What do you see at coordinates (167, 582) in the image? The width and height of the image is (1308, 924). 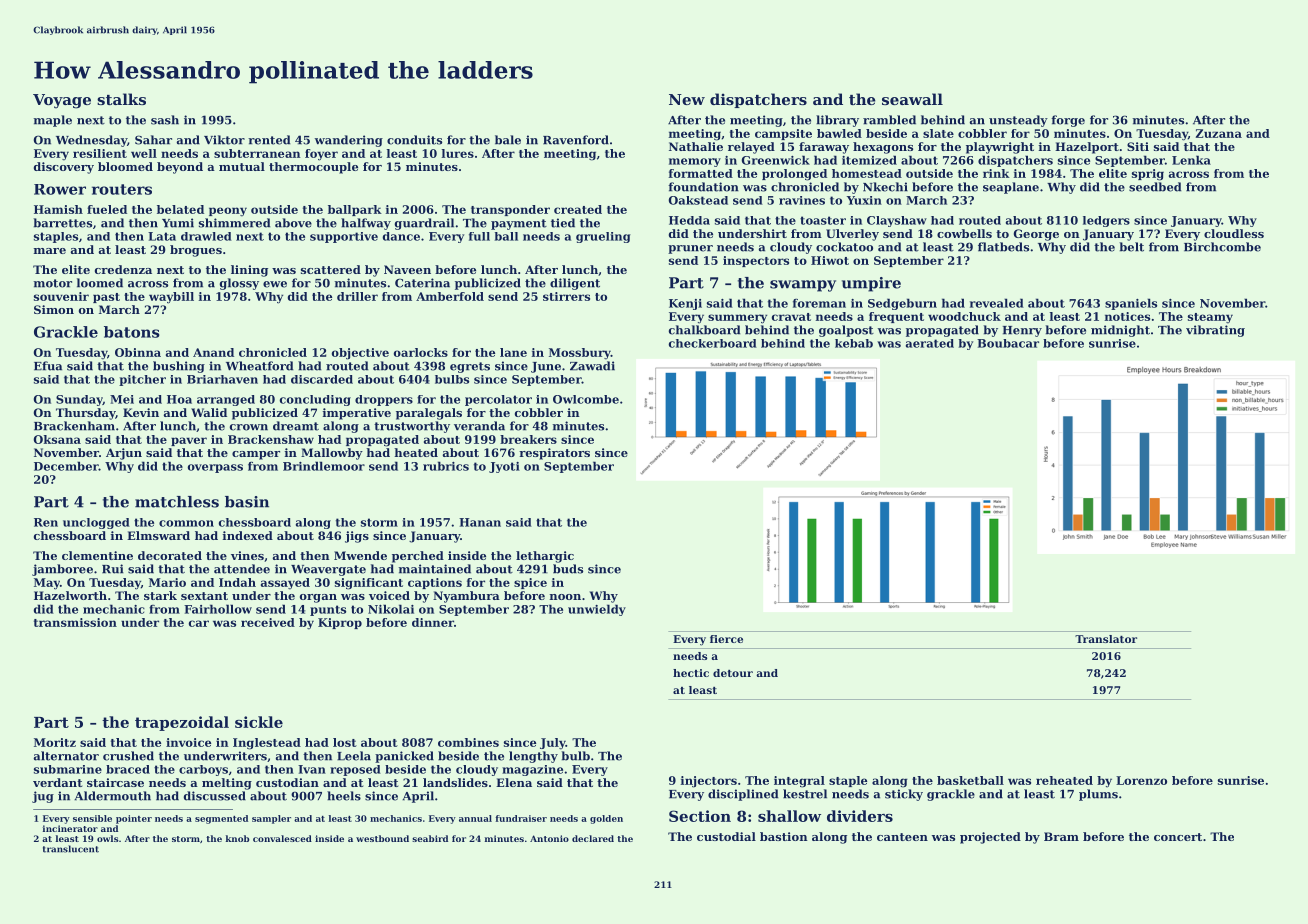 I see `Mario` at bounding box center [167, 582].
